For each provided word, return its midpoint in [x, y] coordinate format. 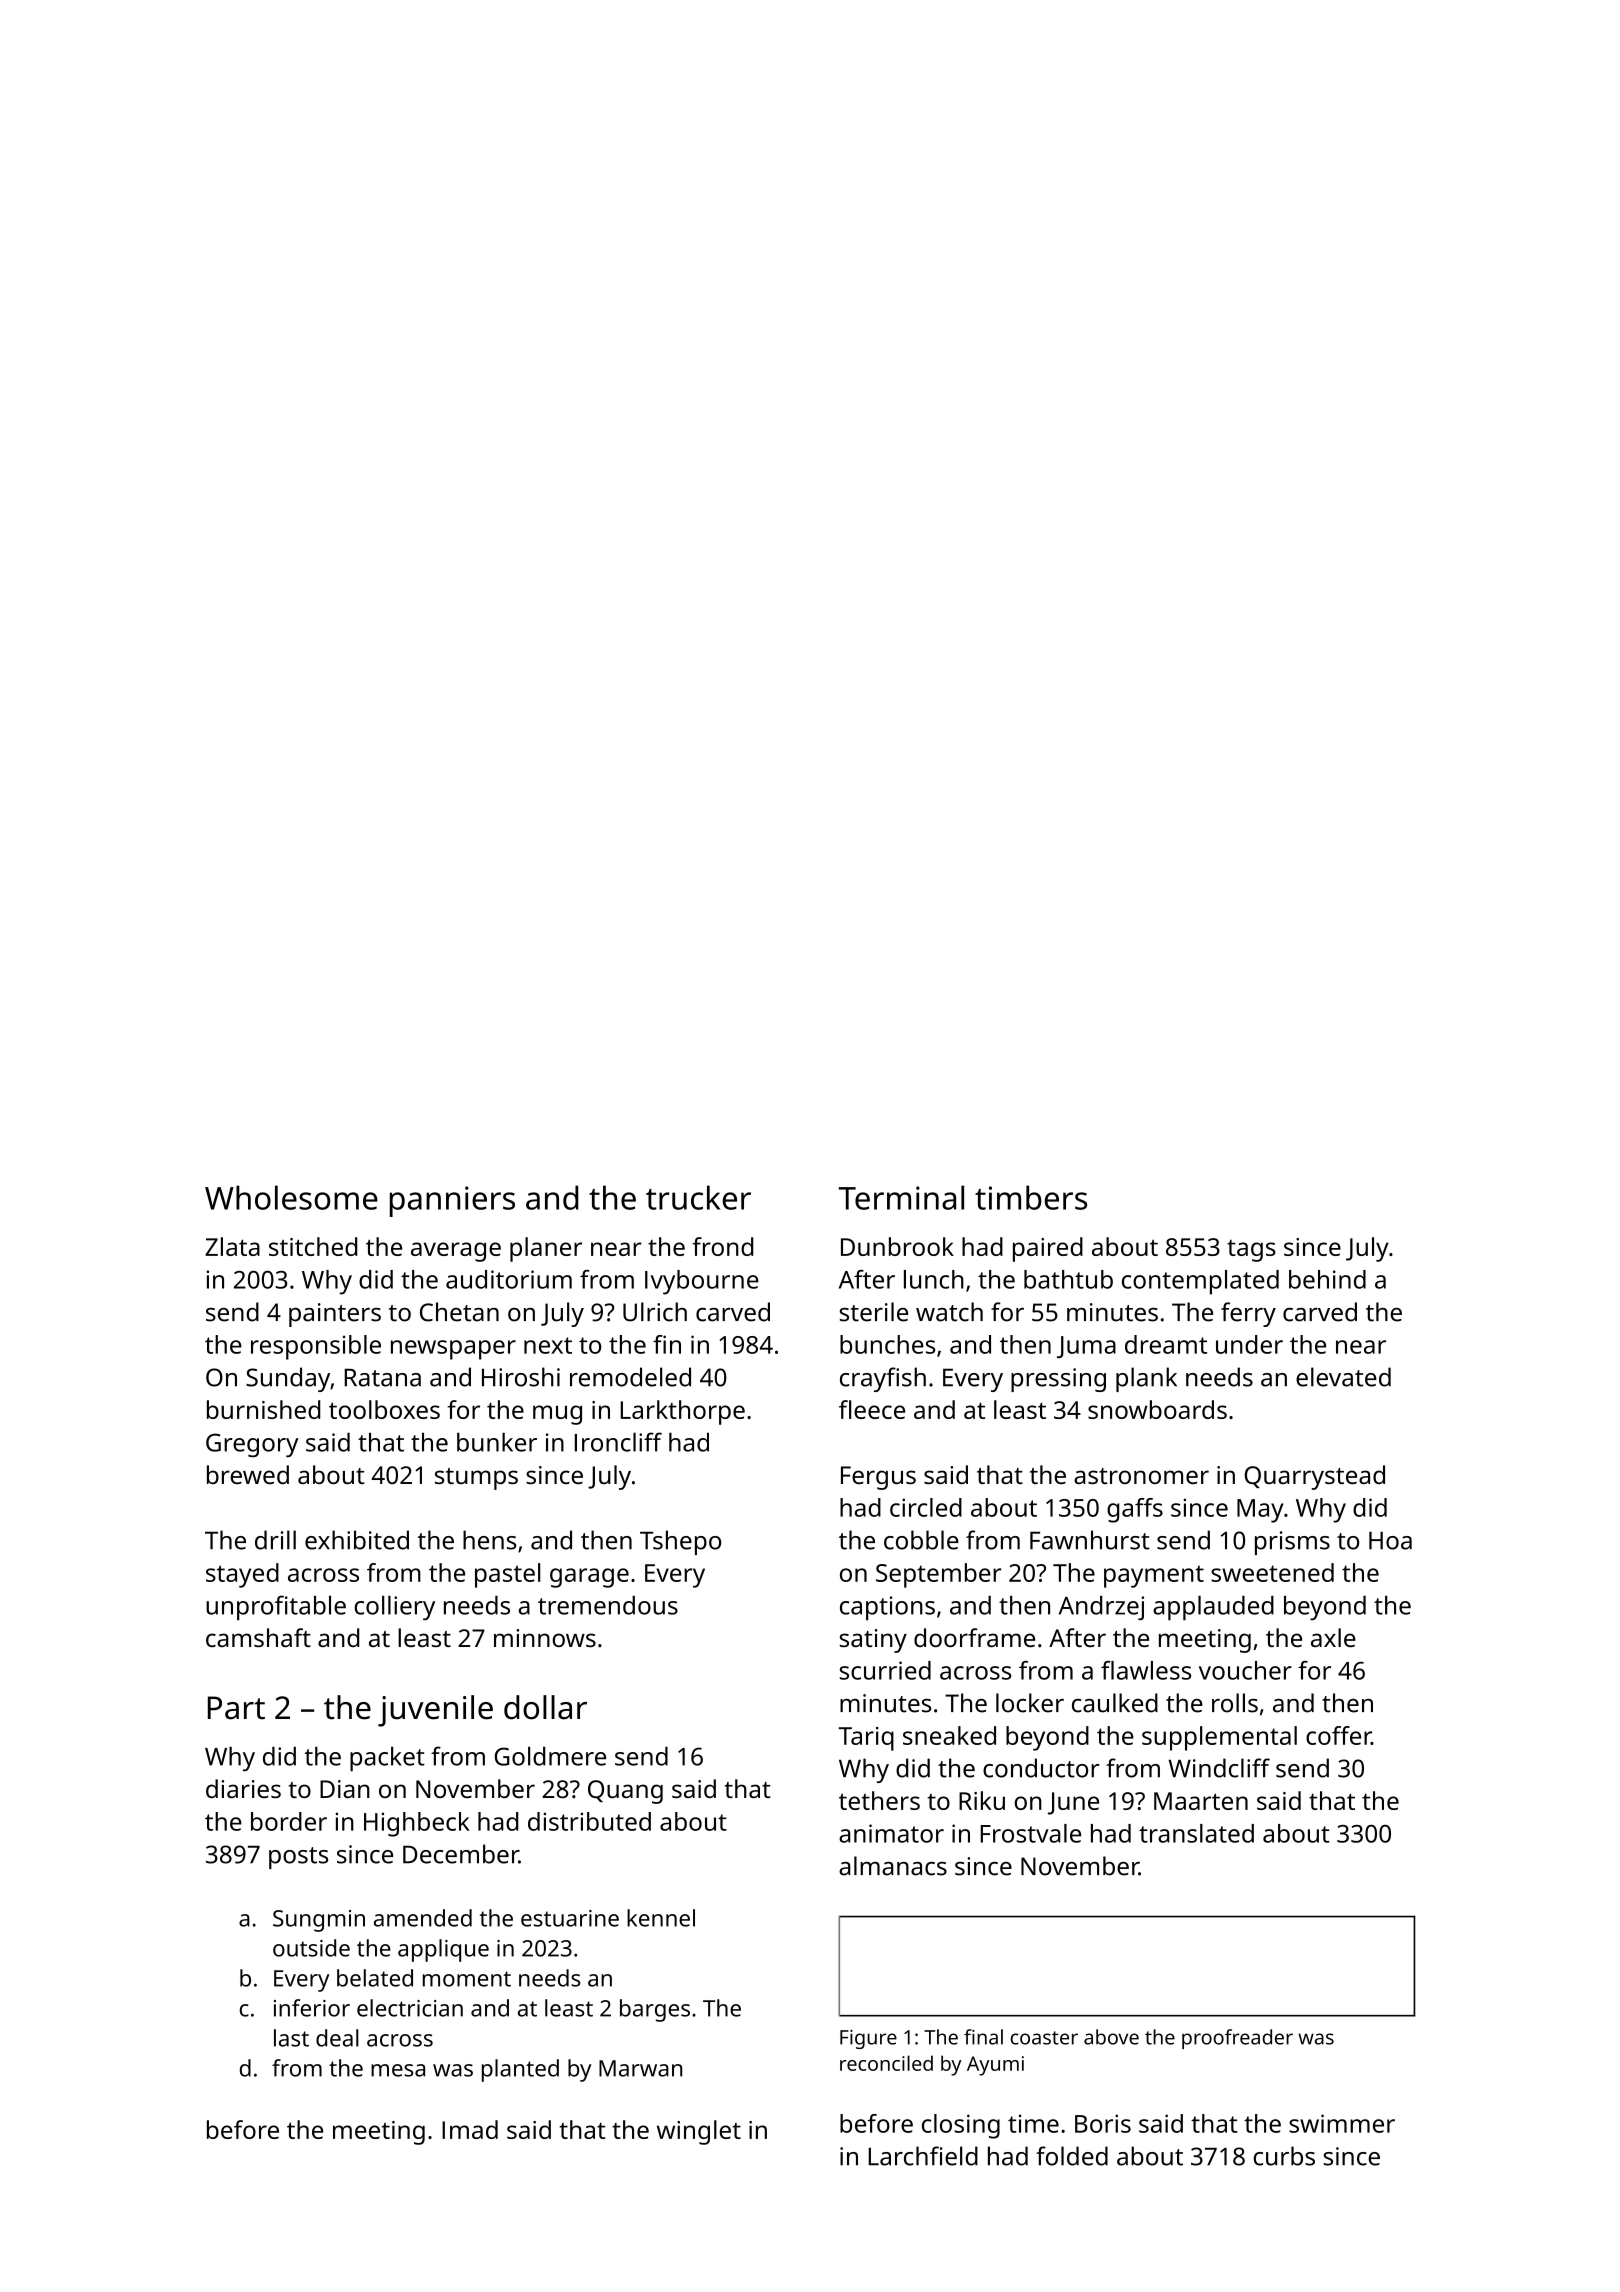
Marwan [640, 2068]
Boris [1103, 2123]
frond [722, 1246]
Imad [470, 2129]
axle [1333, 1637]
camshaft [258, 1637]
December [461, 1854]
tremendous [608, 1605]
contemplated [1200, 1282]
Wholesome [291, 1197]
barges [655, 2010]
